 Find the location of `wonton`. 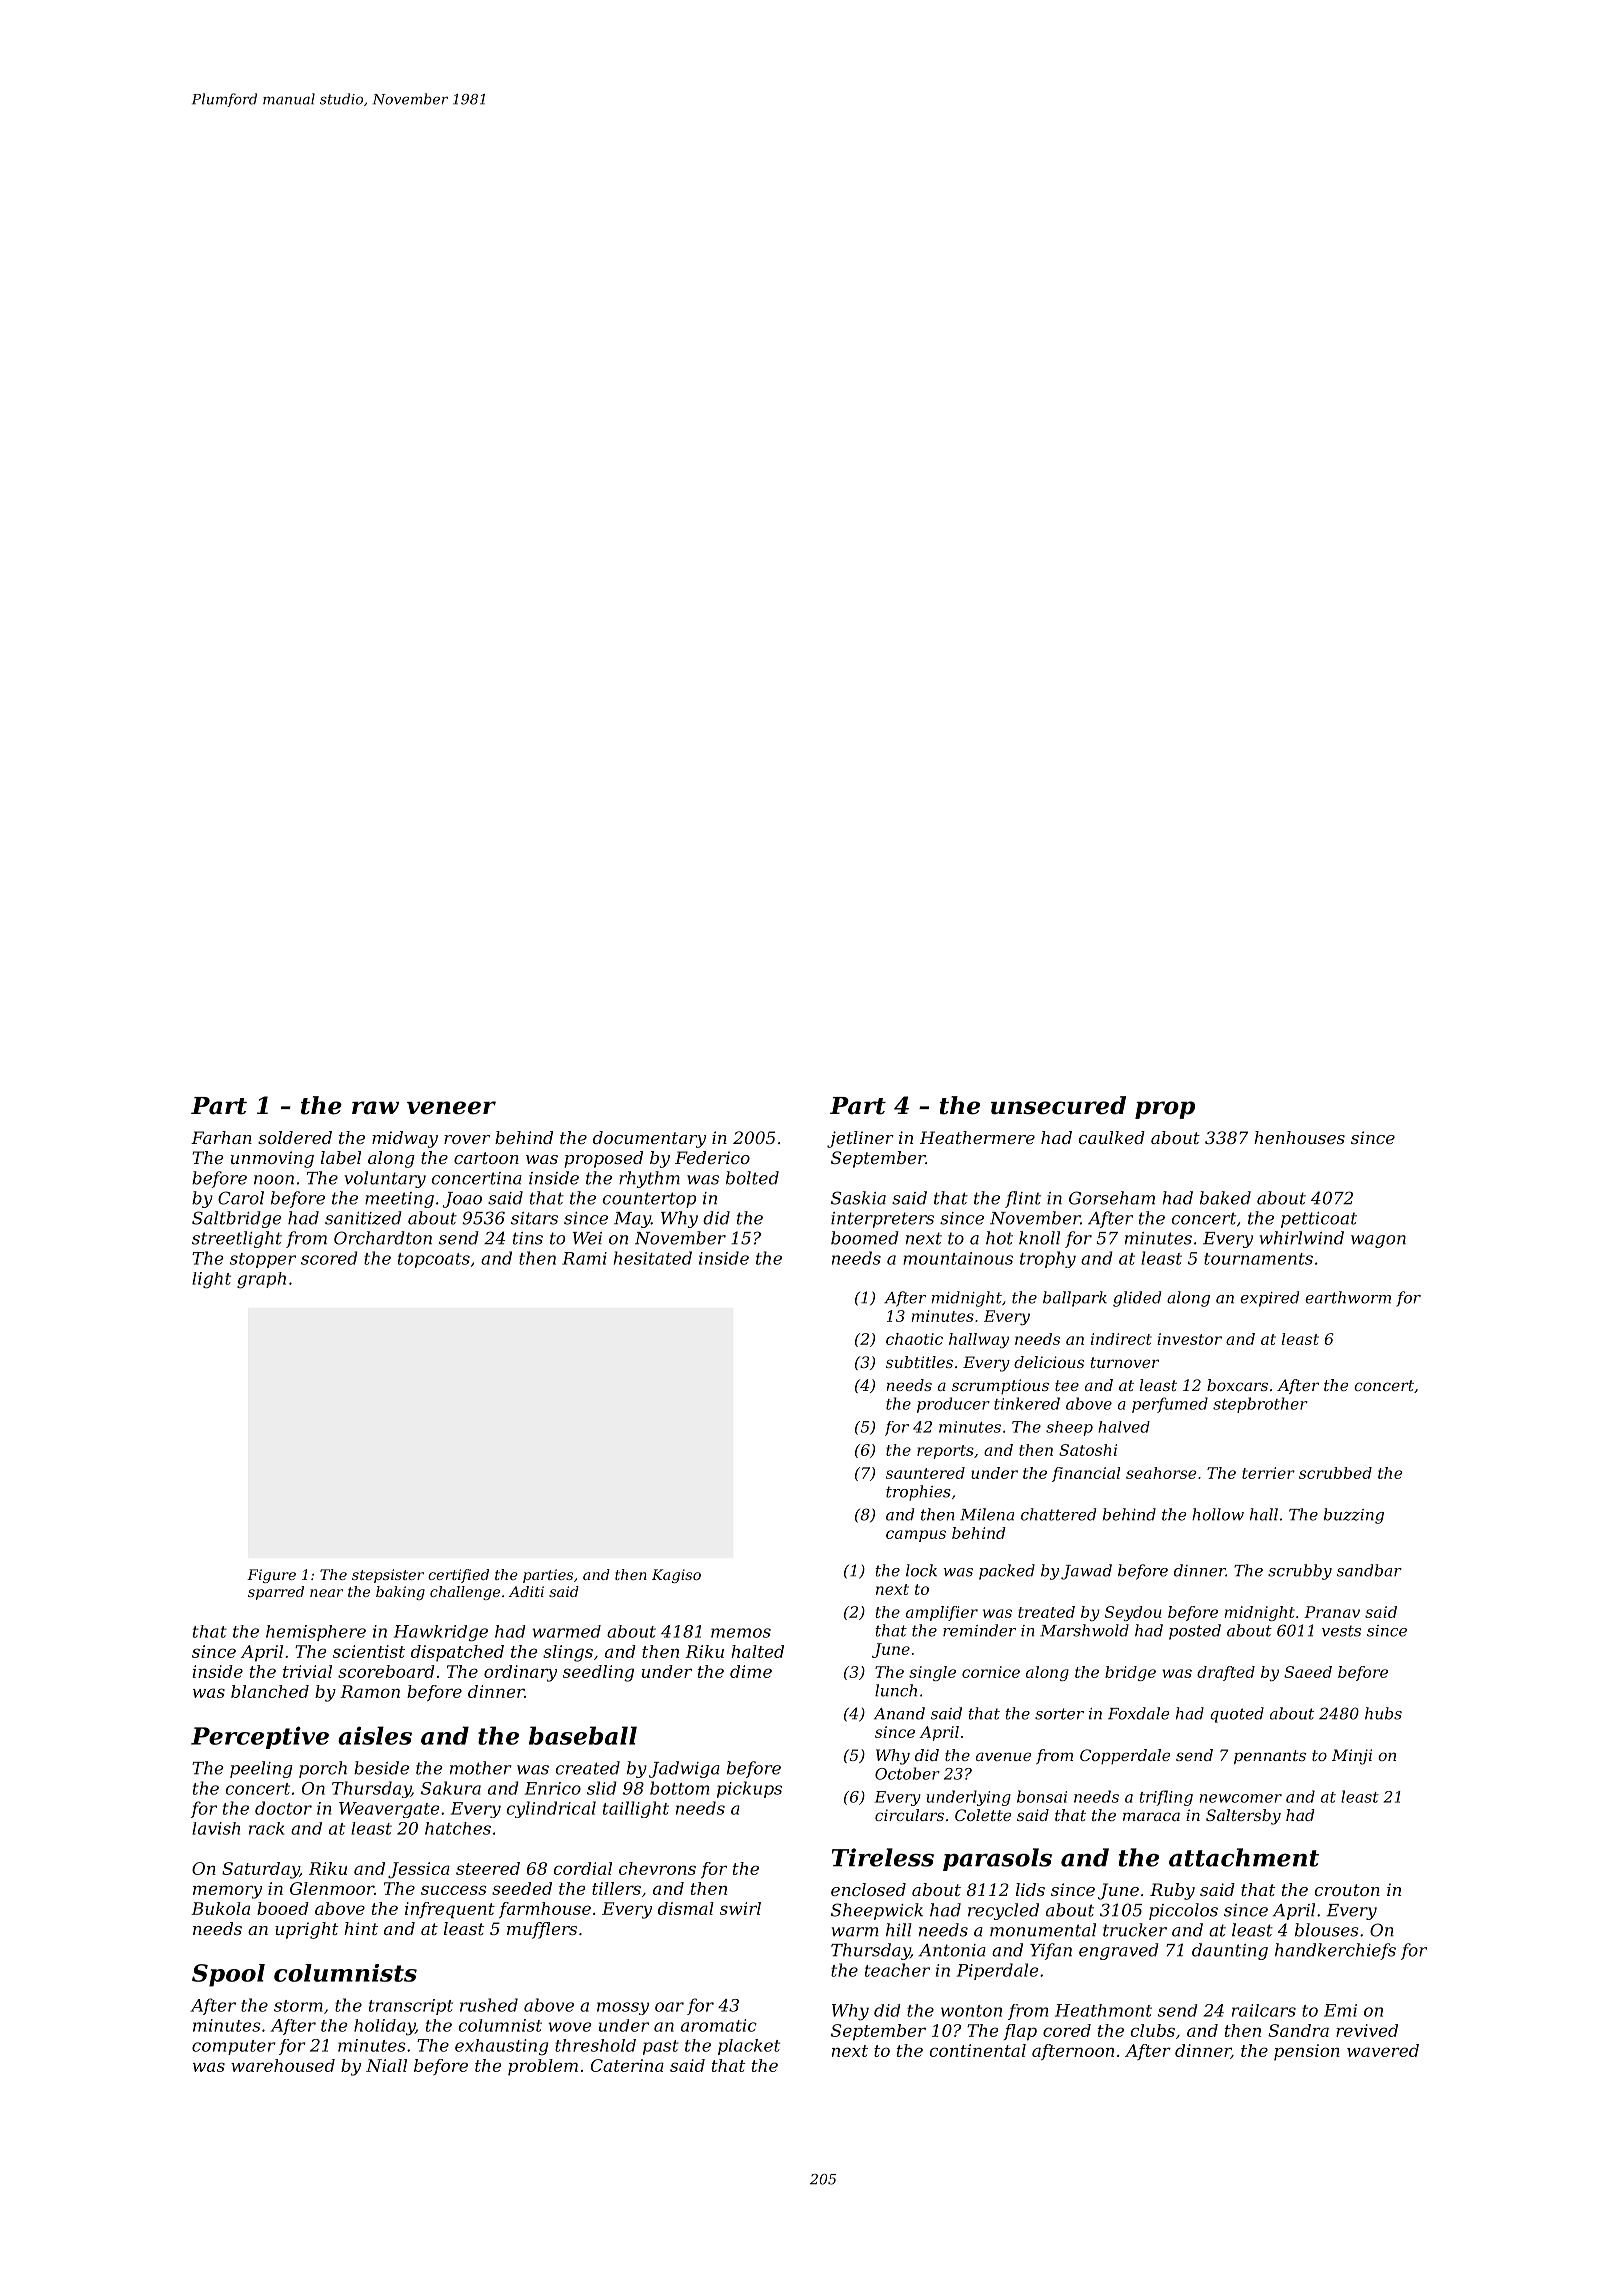

wonton is located at coordinates (971, 2011).
